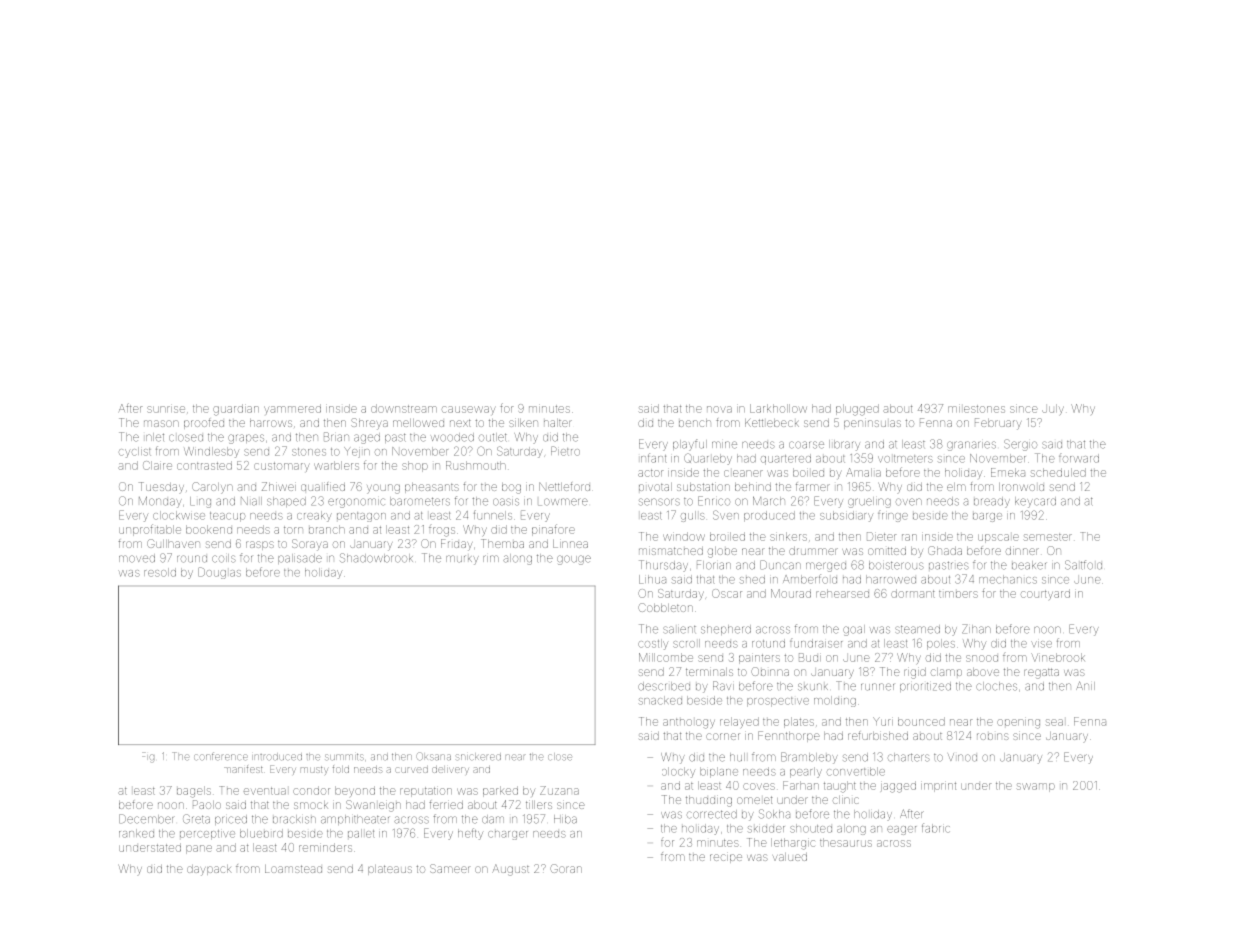  Describe the element at coordinates (209, 870) in the image. I see `daypack` at that location.
